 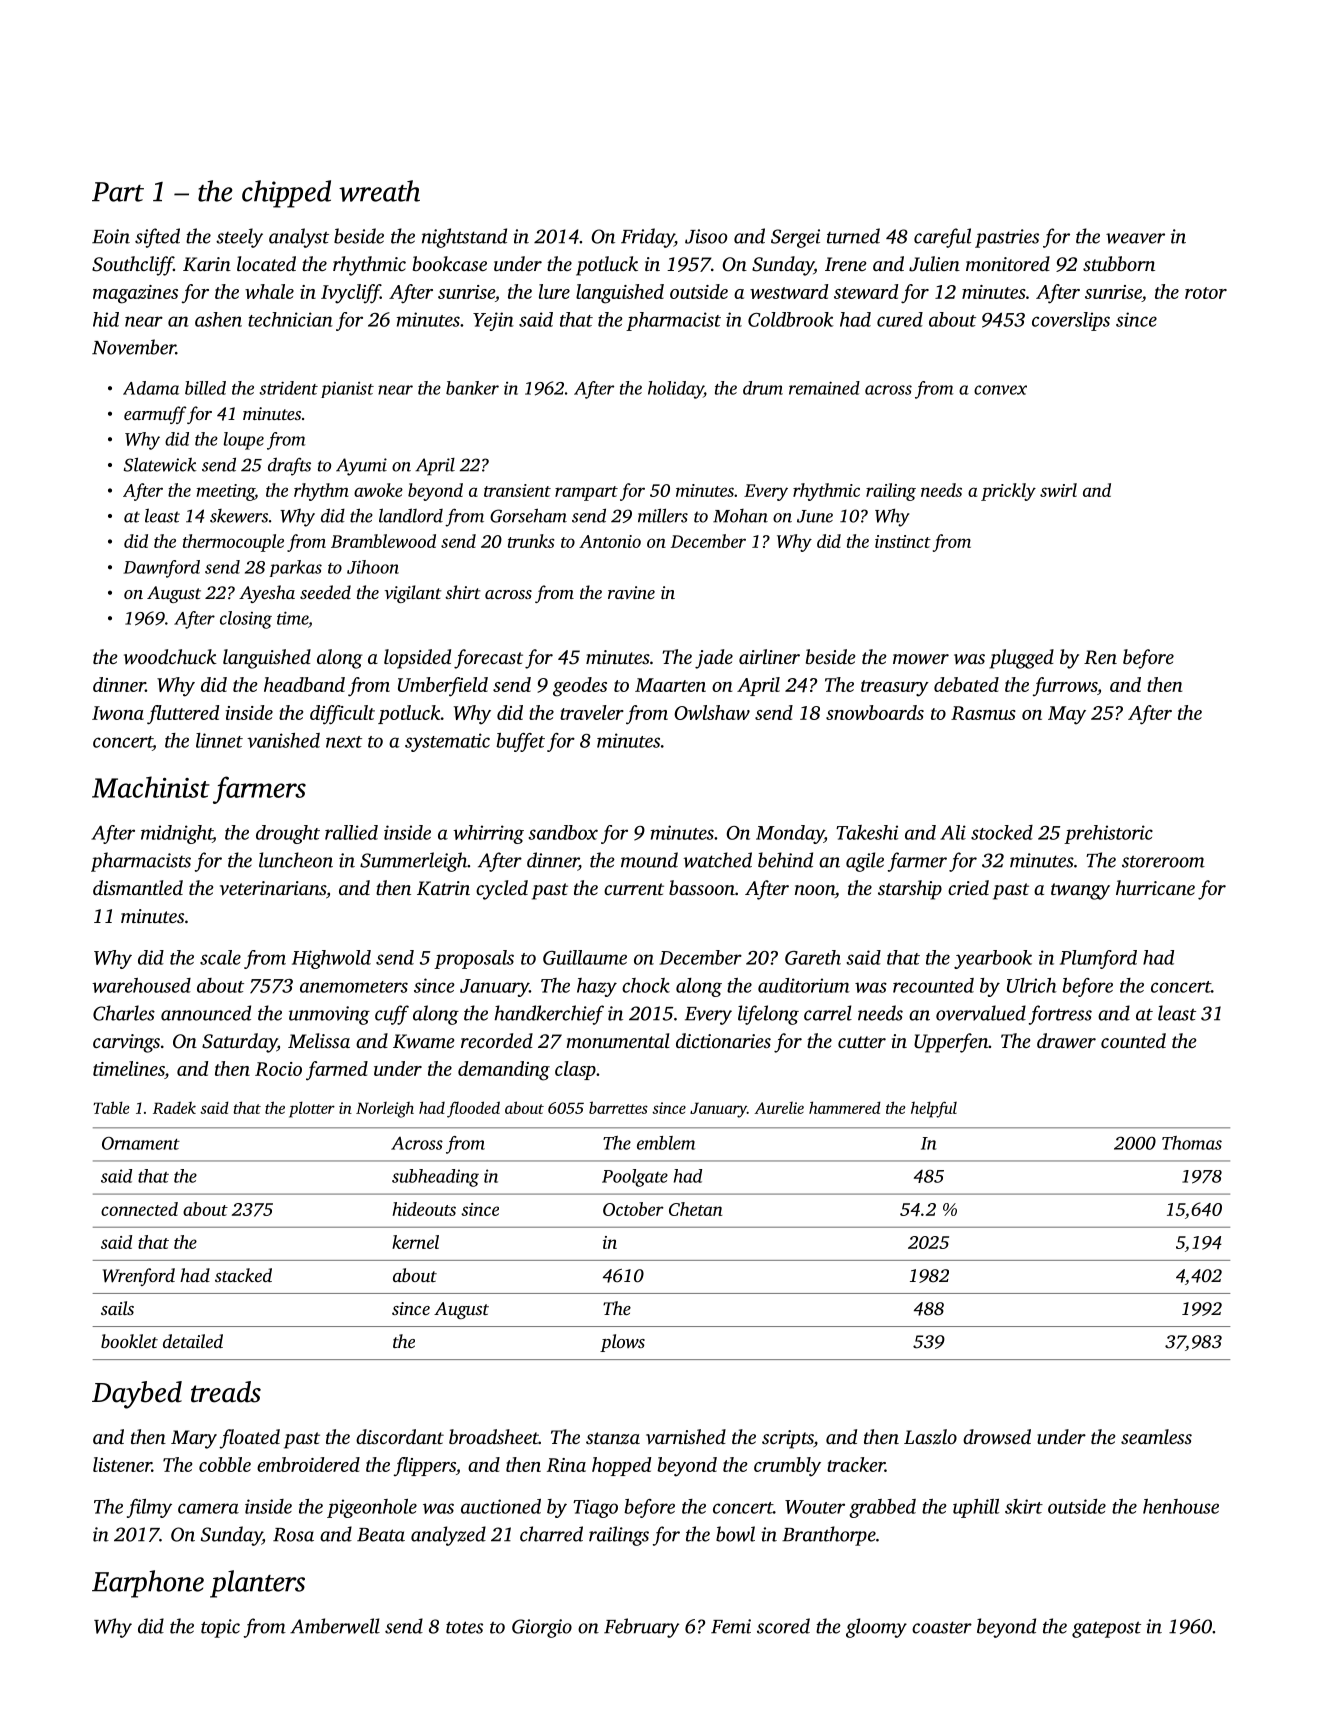 I want to click on Daybed, so click(x=137, y=1395).
